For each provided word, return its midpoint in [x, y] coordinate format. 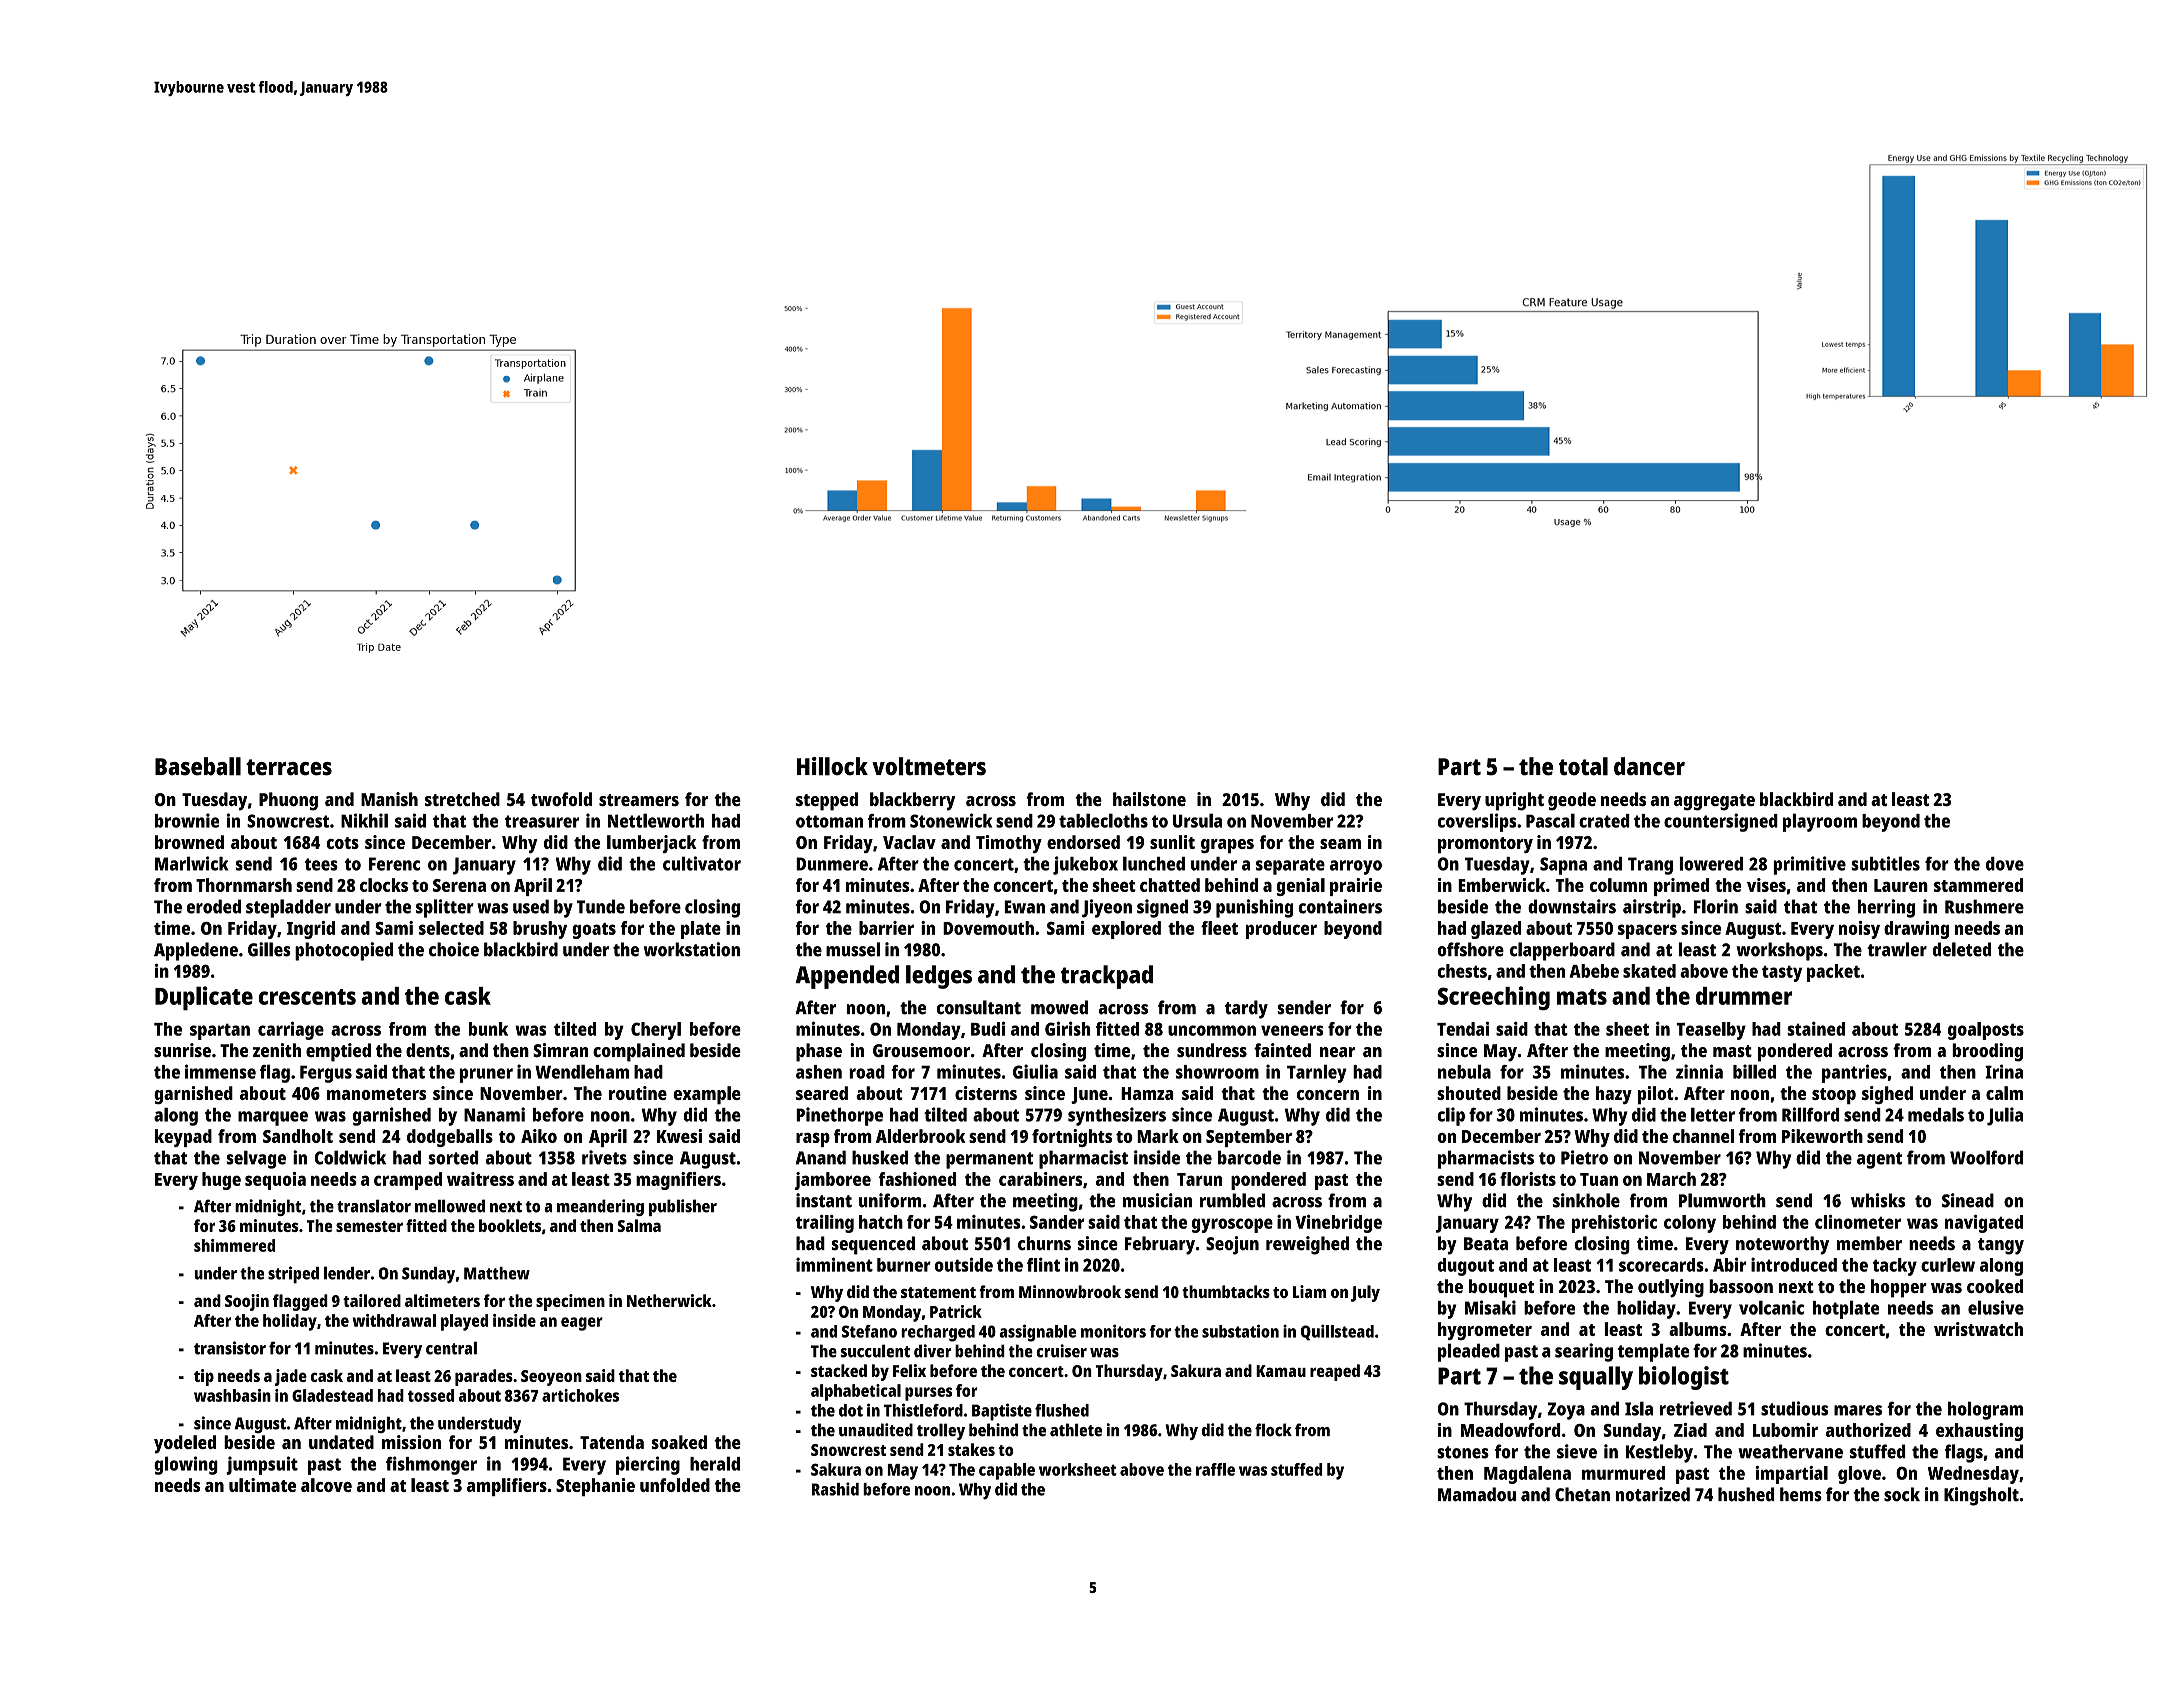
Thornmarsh [244, 885]
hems [1801, 1494]
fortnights [1072, 1138]
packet [1833, 973]
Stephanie [595, 1487]
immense [220, 1071]
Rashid [835, 1489]
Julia [2005, 1116]
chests [1462, 971]
